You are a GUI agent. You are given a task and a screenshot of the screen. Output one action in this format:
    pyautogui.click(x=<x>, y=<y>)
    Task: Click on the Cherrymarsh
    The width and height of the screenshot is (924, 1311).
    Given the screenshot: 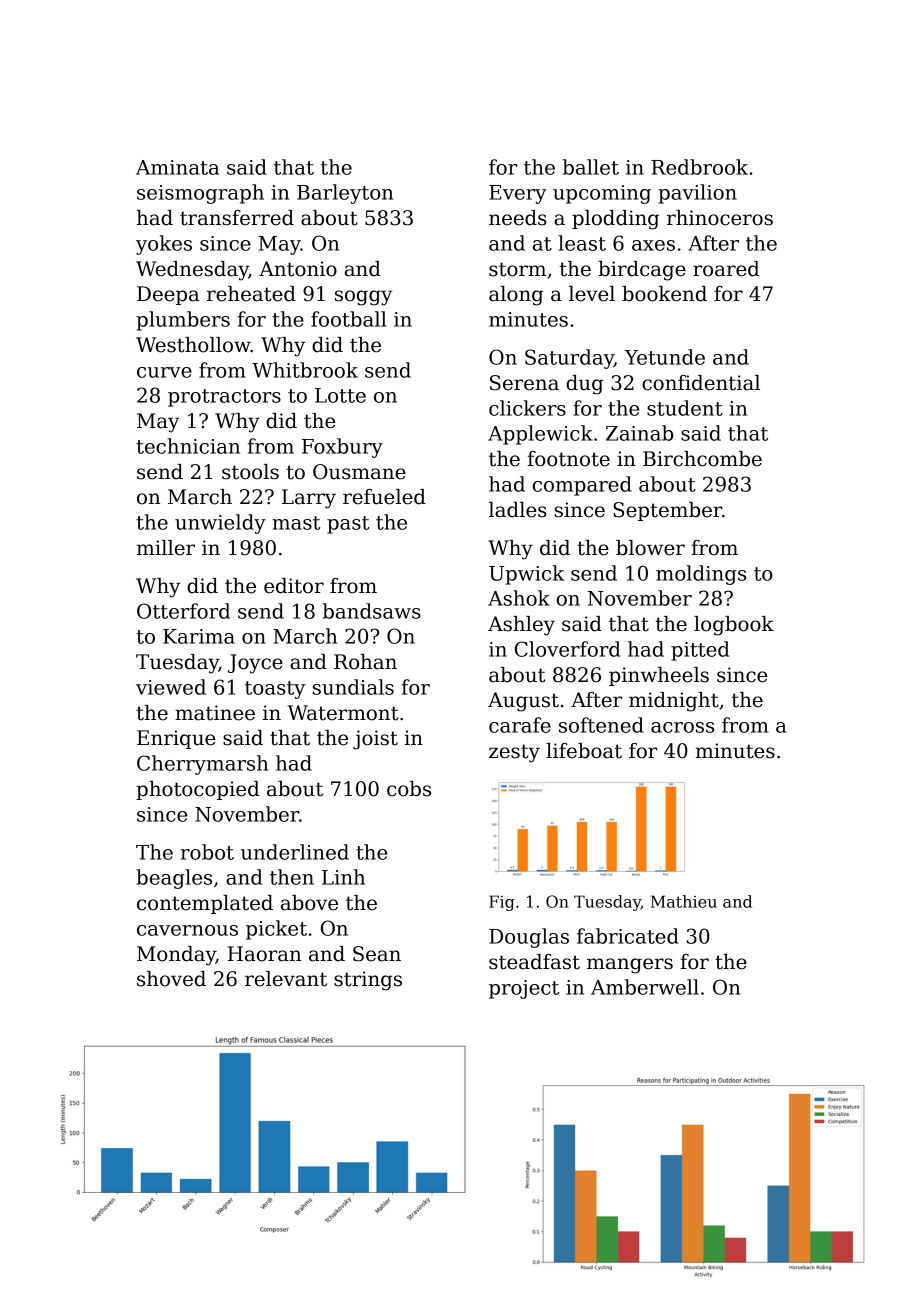 What is the action you would take?
    pyautogui.click(x=202, y=765)
